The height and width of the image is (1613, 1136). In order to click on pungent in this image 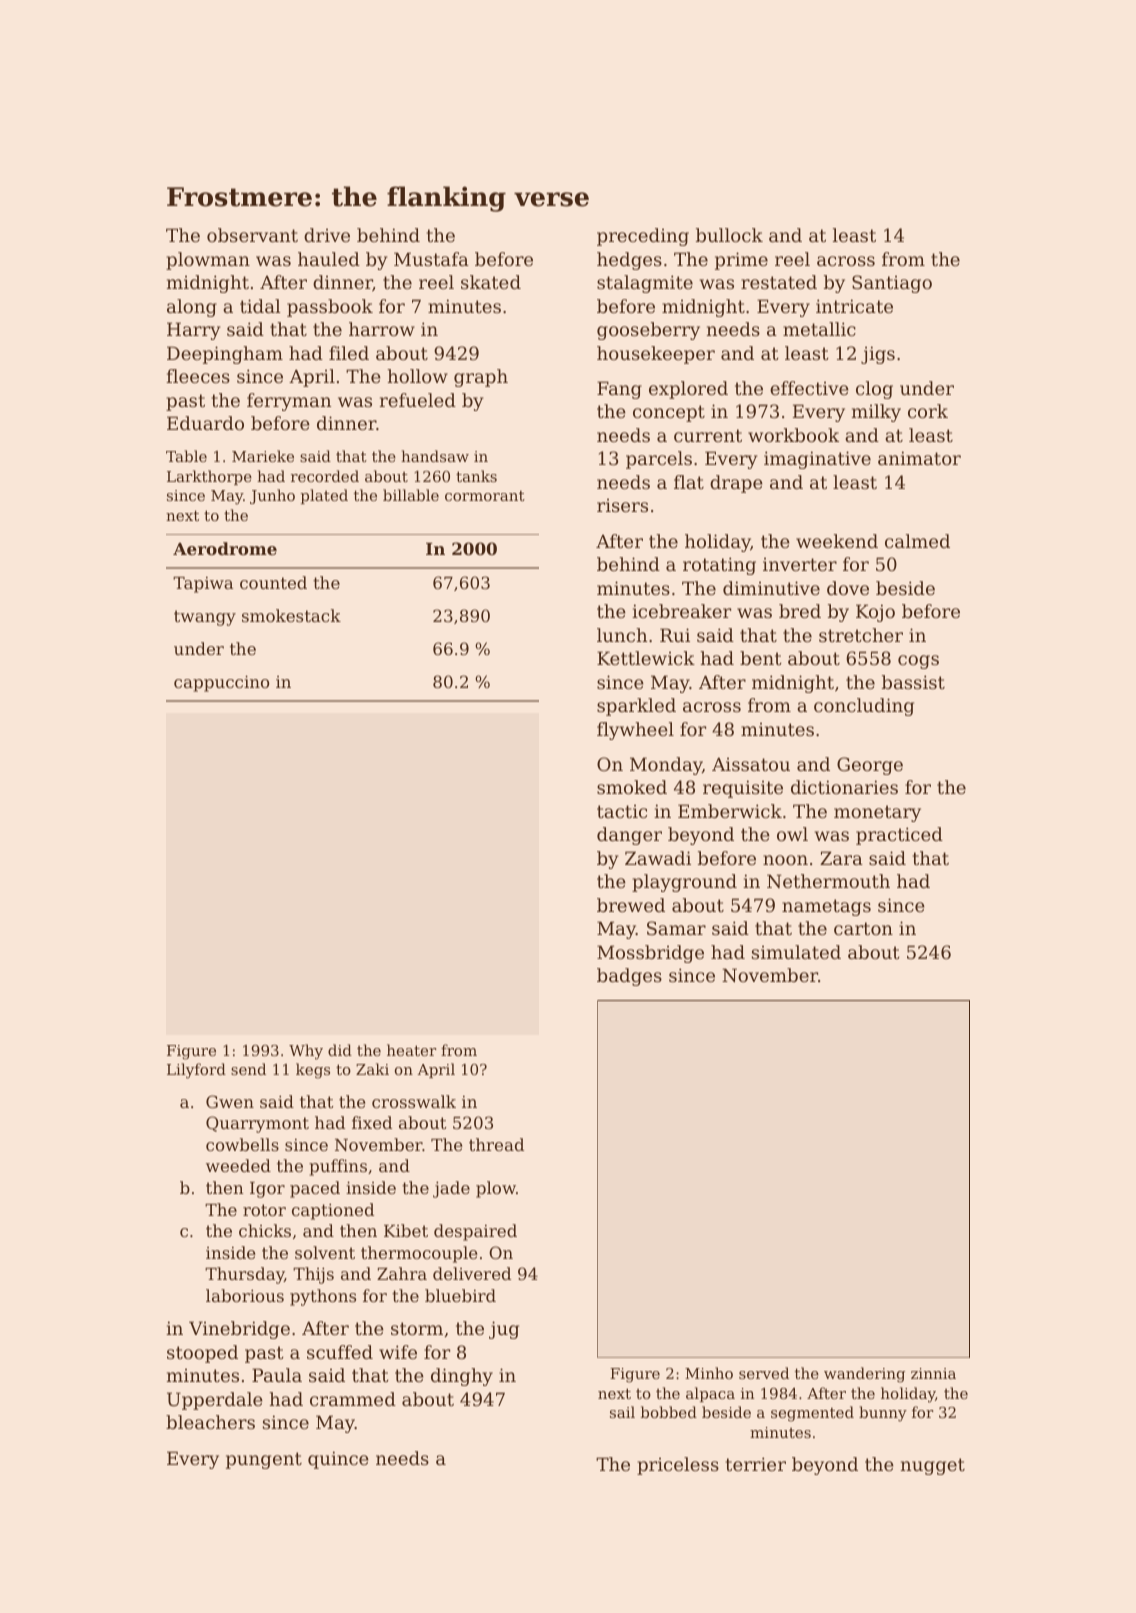, I will do `click(264, 1460)`.
